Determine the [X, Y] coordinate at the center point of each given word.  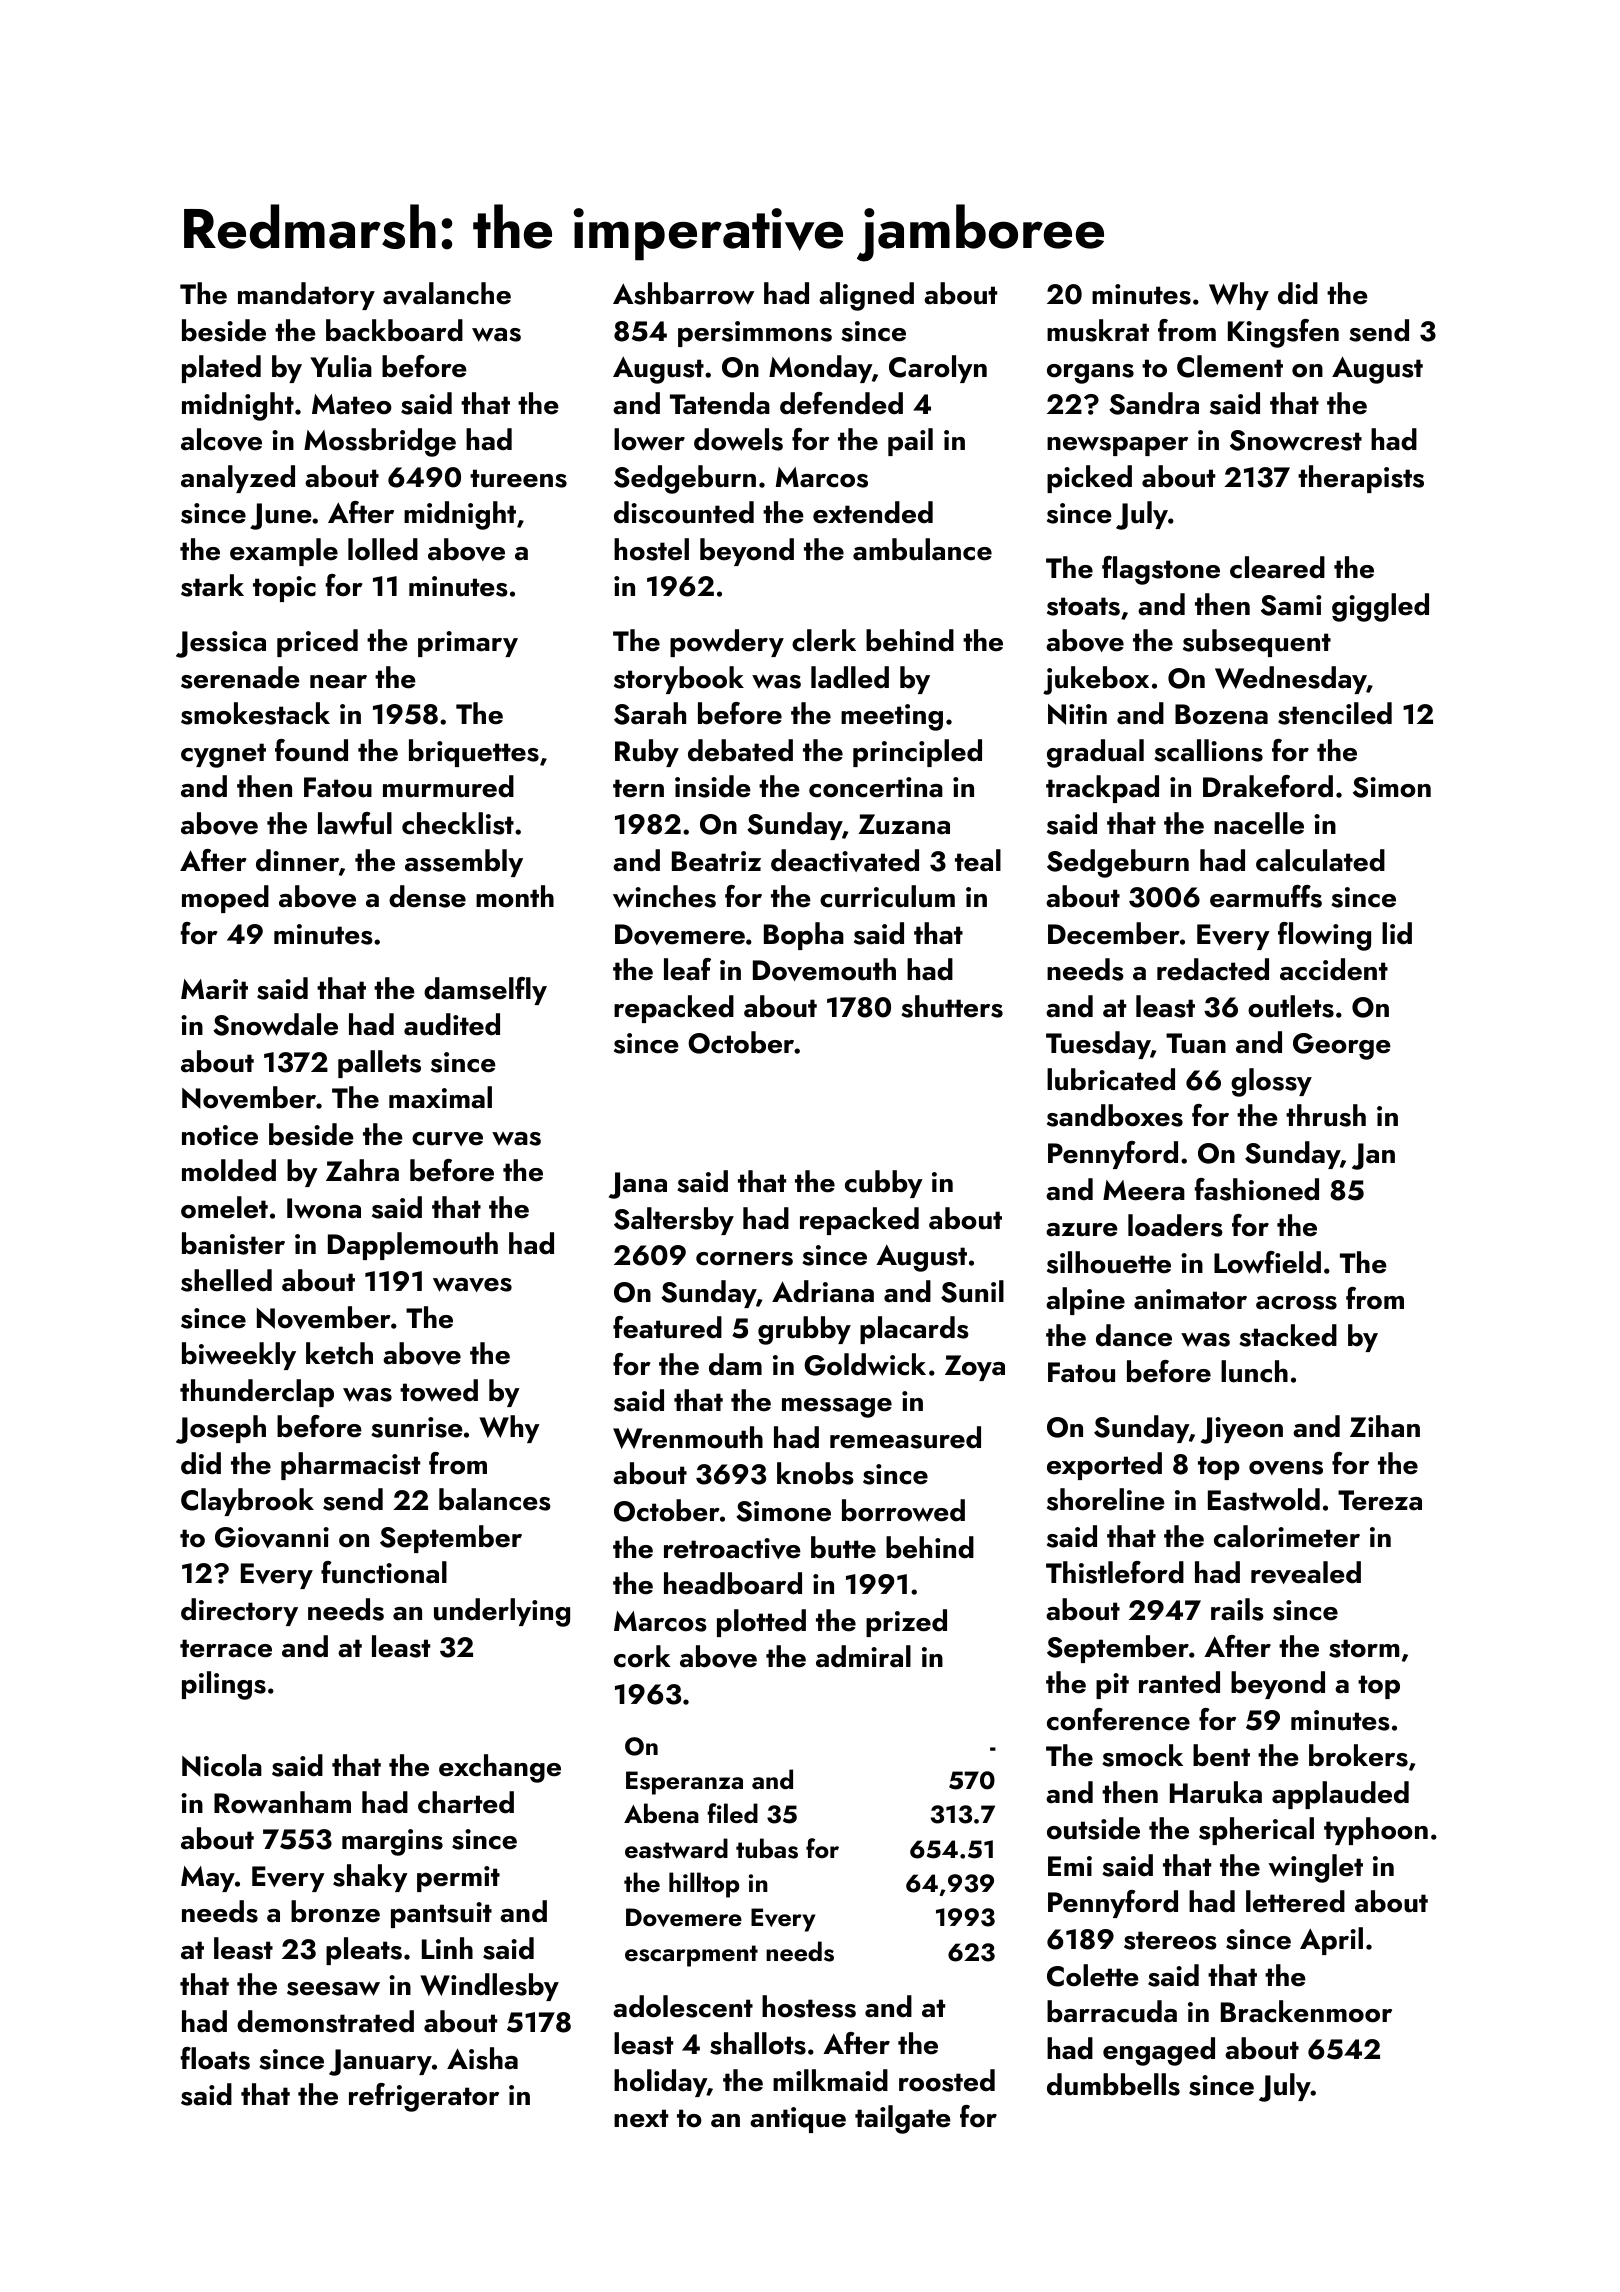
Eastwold [1264, 1499]
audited [452, 1024]
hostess [809, 2006]
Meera [1144, 1190]
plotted [761, 1623]
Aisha [482, 2058]
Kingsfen [1283, 333]
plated [221, 369]
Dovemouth [824, 969]
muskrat [1098, 330]
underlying [502, 1612]
